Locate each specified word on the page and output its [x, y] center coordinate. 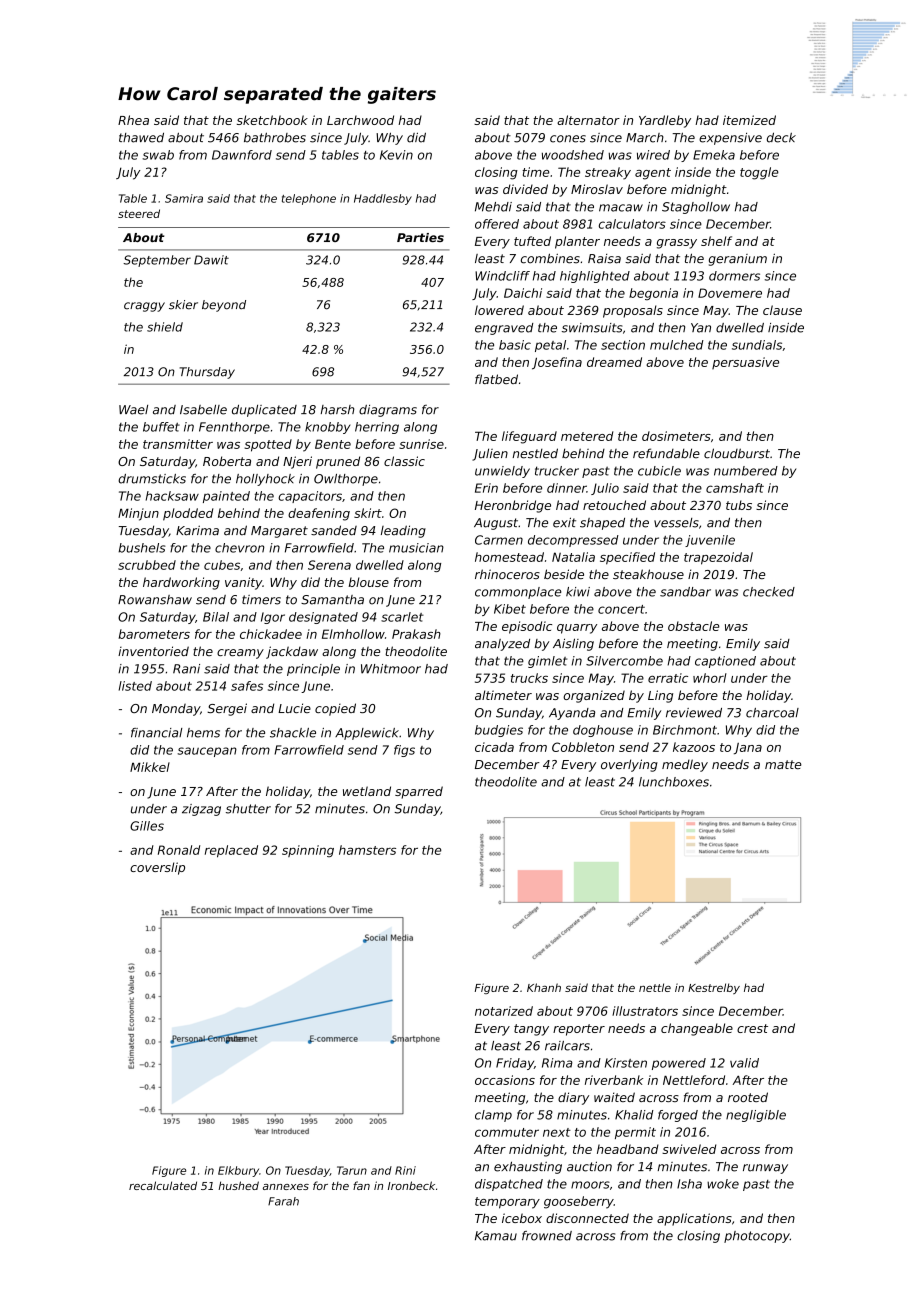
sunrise [421, 444]
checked [769, 592]
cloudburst [737, 453]
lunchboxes [674, 782]
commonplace [518, 593]
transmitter [178, 444]
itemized [749, 120]
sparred [419, 792]
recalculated [163, 1185]
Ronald [179, 850]
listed [135, 686]
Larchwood [360, 120]
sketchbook [272, 120]
